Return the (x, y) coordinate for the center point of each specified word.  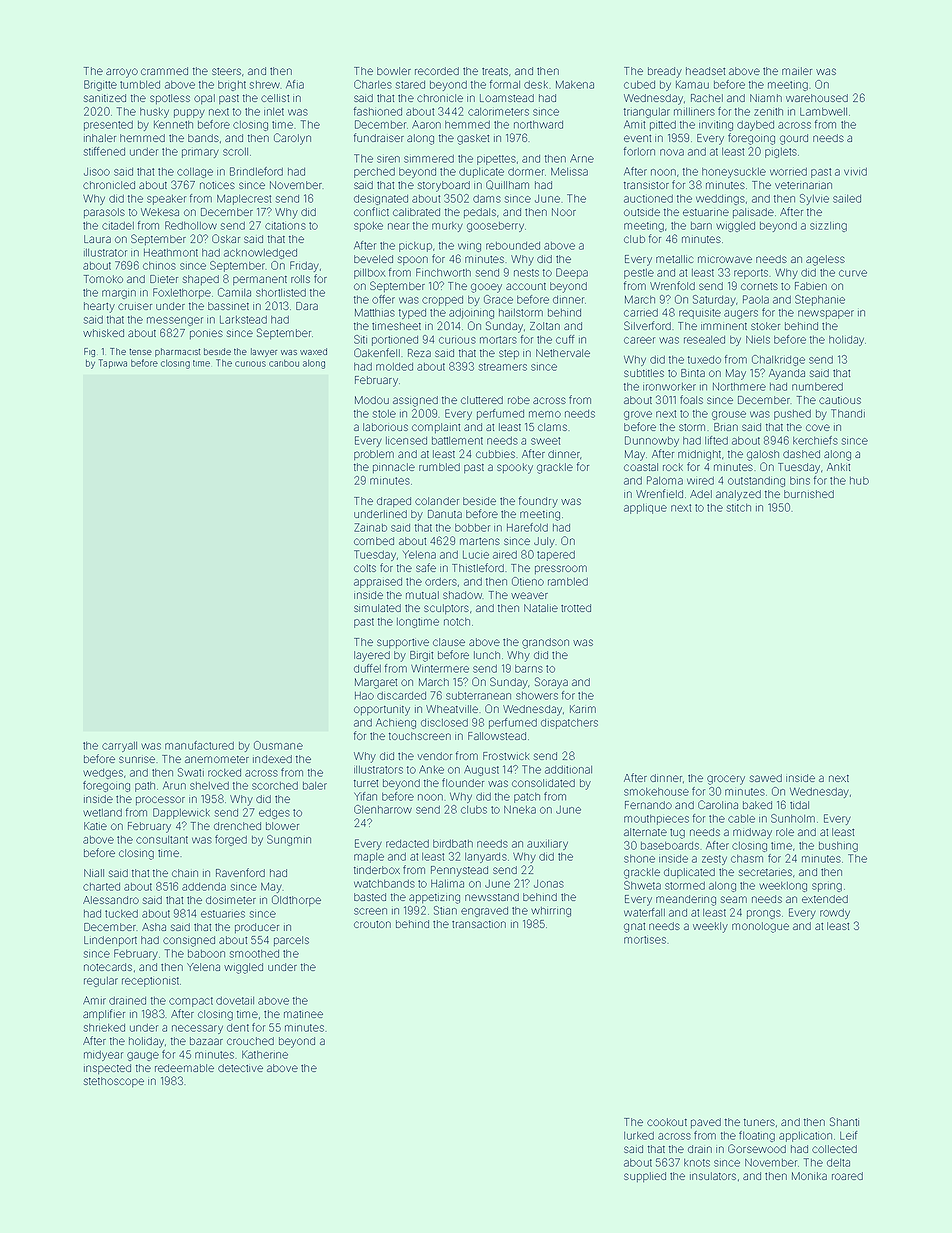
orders (441, 582)
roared (847, 1176)
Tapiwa (113, 363)
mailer (797, 71)
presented (108, 126)
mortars (498, 340)
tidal (799, 805)
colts (365, 568)
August (481, 770)
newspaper (826, 314)
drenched (237, 826)
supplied (645, 1177)
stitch (738, 508)
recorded (437, 71)
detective (240, 1068)
